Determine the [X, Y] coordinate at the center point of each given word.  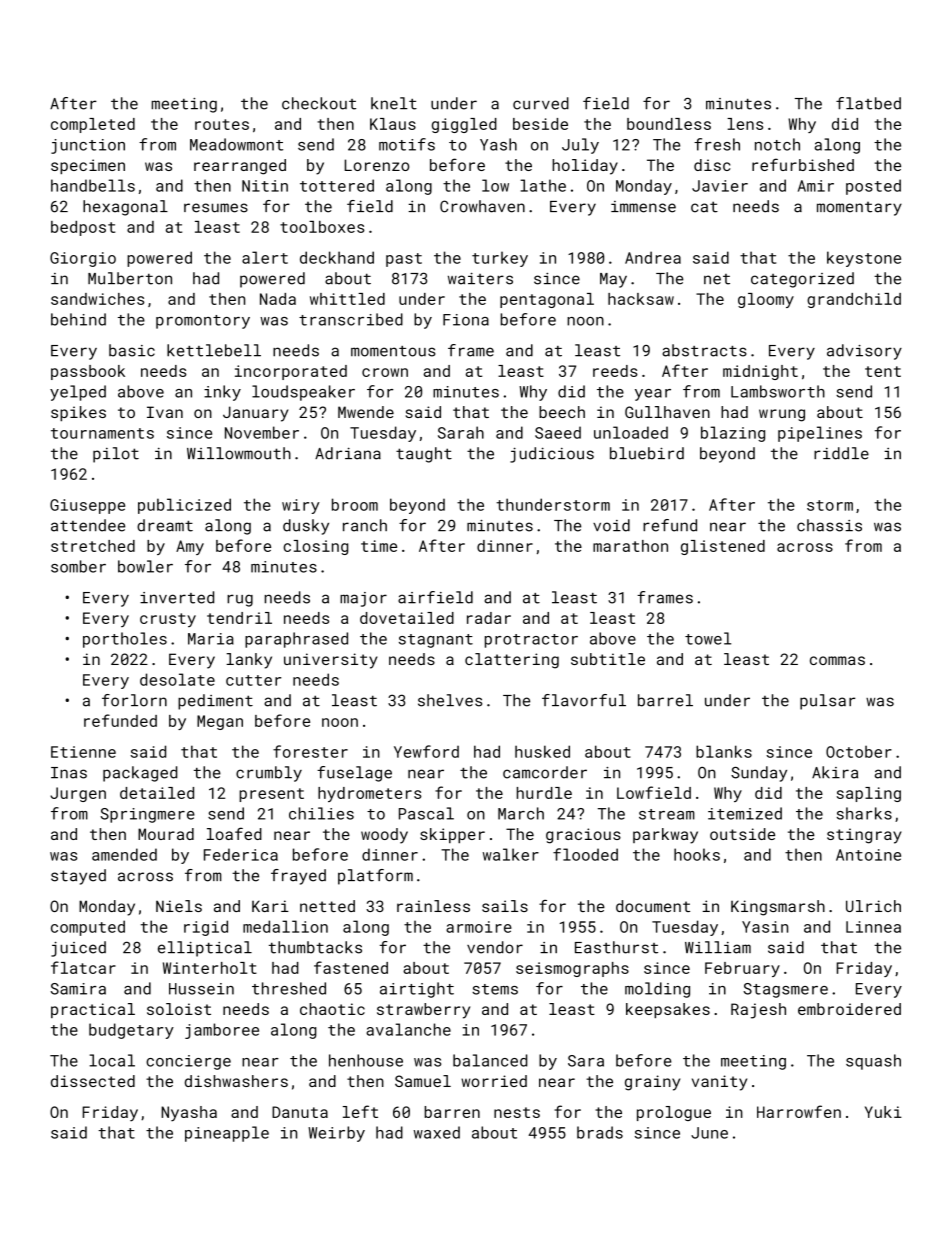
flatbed [868, 103]
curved [541, 103]
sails [505, 906]
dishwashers [236, 1081]
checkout [319, 103]
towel [708, 638]
